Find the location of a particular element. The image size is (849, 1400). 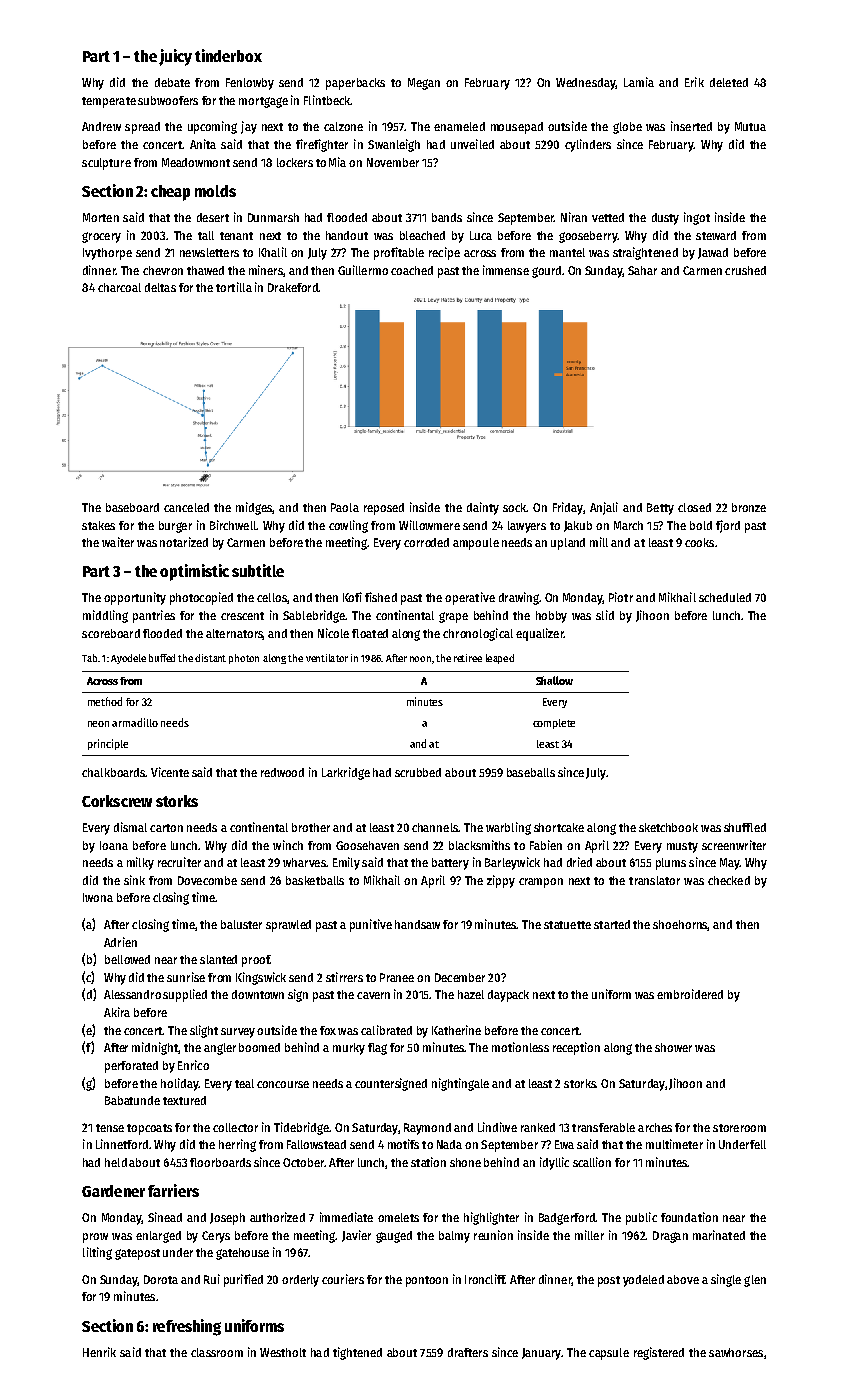

Megan is located at coordinates (424, 84).
